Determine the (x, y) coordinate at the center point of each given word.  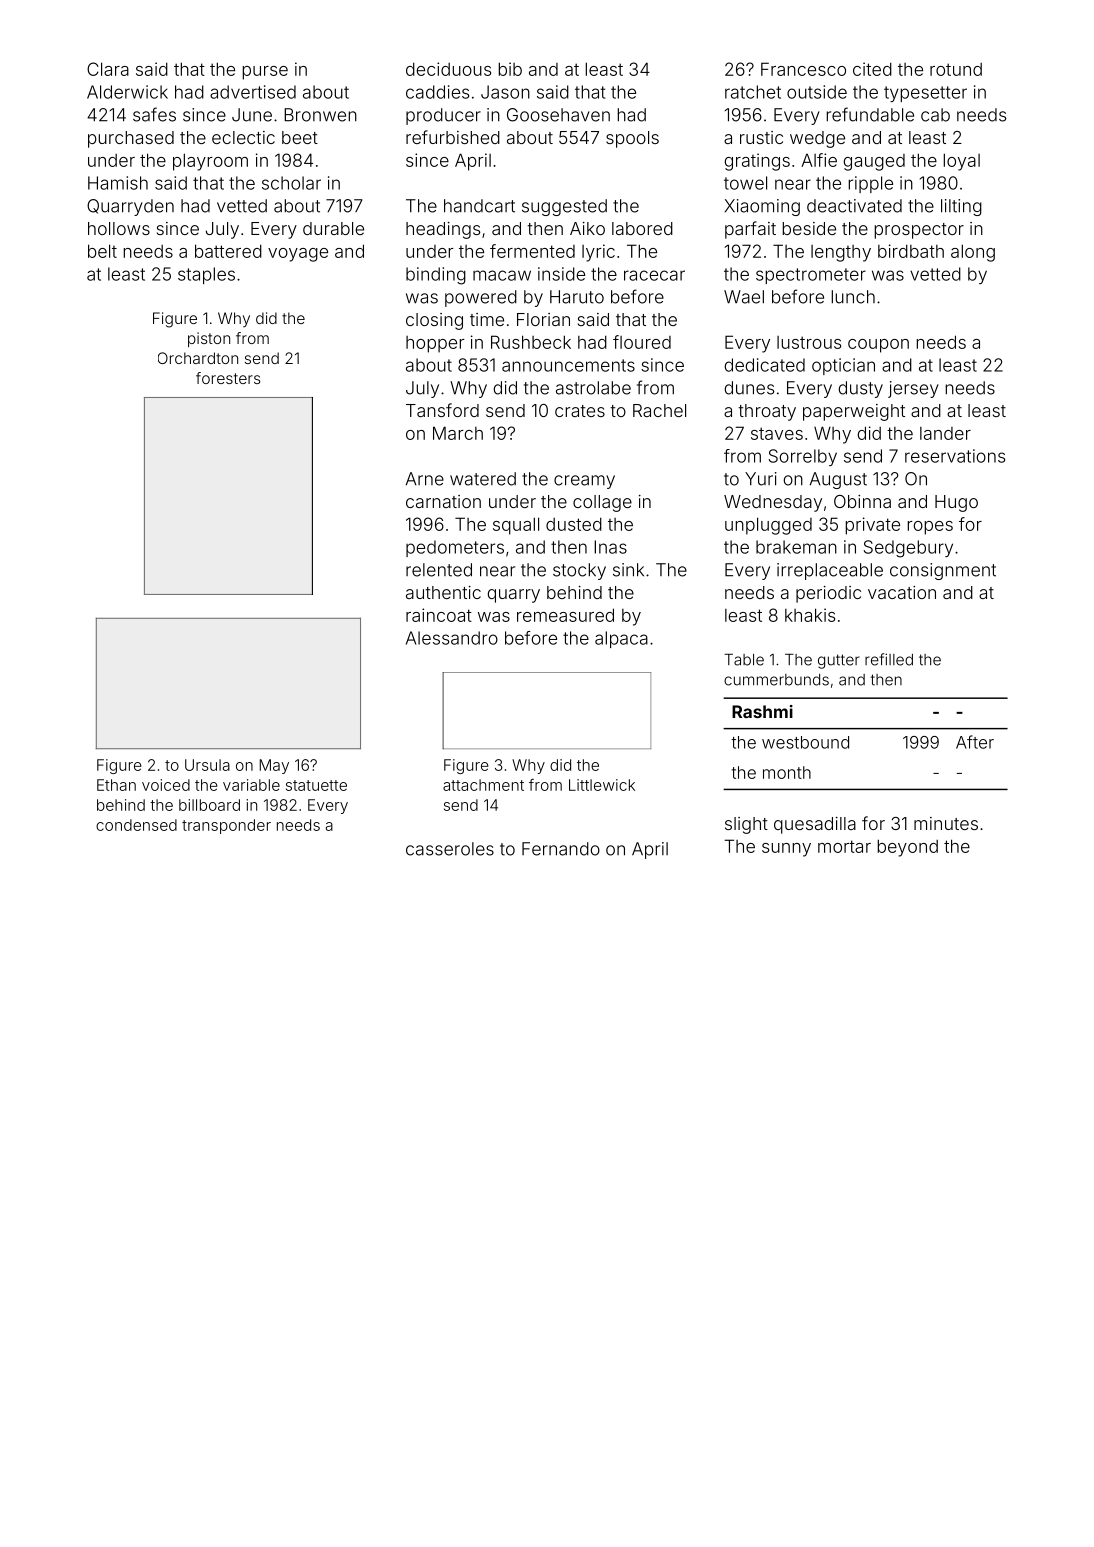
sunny (786, 850)
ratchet (753, 92)
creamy (584, 482)
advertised (253, 92)
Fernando (561, 849)
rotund (956, 69)
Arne (425, 479)
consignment (943, 571)
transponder (226, 826)
